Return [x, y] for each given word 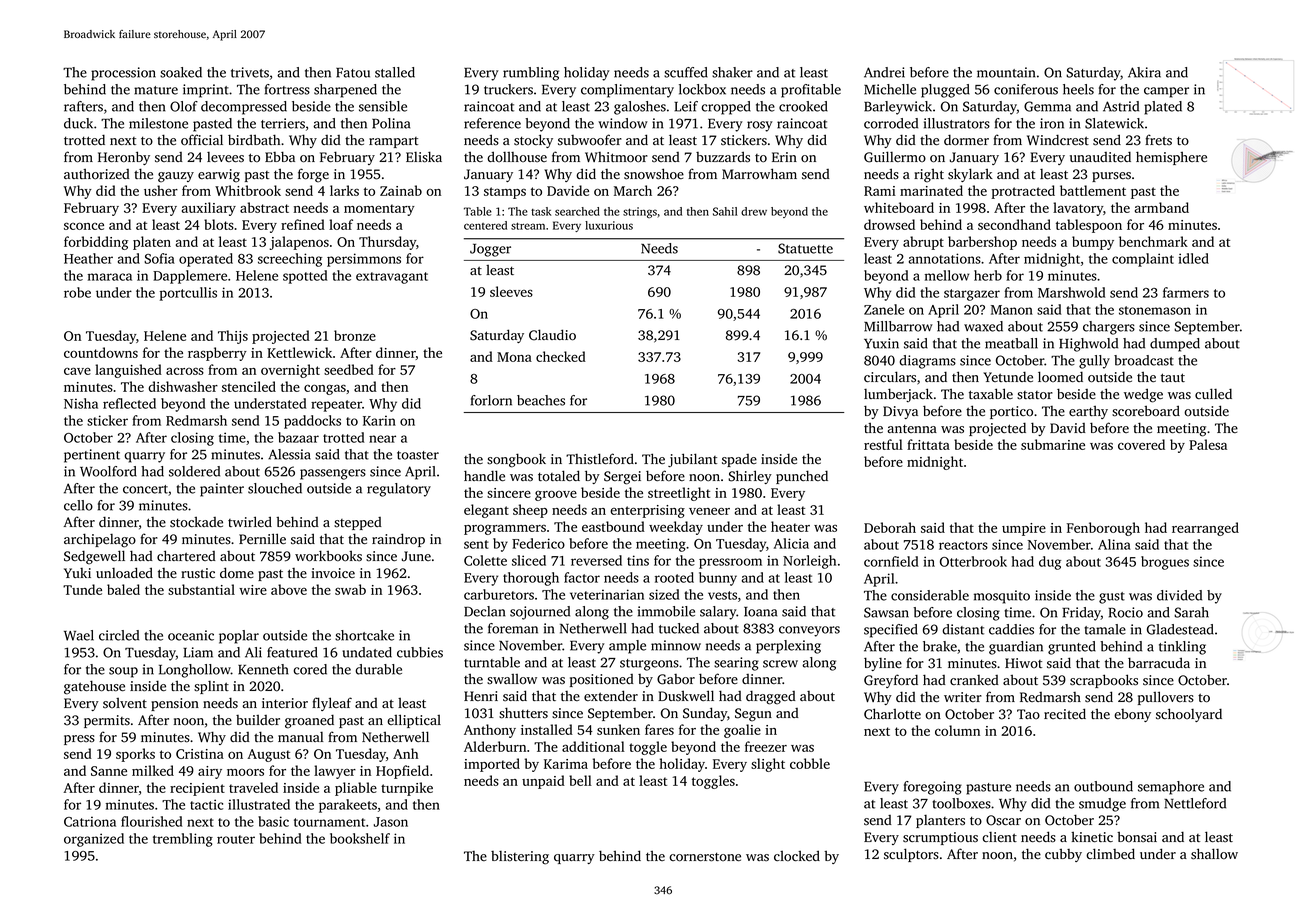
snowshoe [654, 174]
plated [1163, 108]
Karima [566, 764]
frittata [928, 444]
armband [1162, 207]
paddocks [312, 422]
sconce [84, 226]
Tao [1028, 714]
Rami [880, 191]
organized [94, 840]
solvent [125, 703]
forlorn [491, 400]
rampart [393, 142]
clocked [797, 856]
